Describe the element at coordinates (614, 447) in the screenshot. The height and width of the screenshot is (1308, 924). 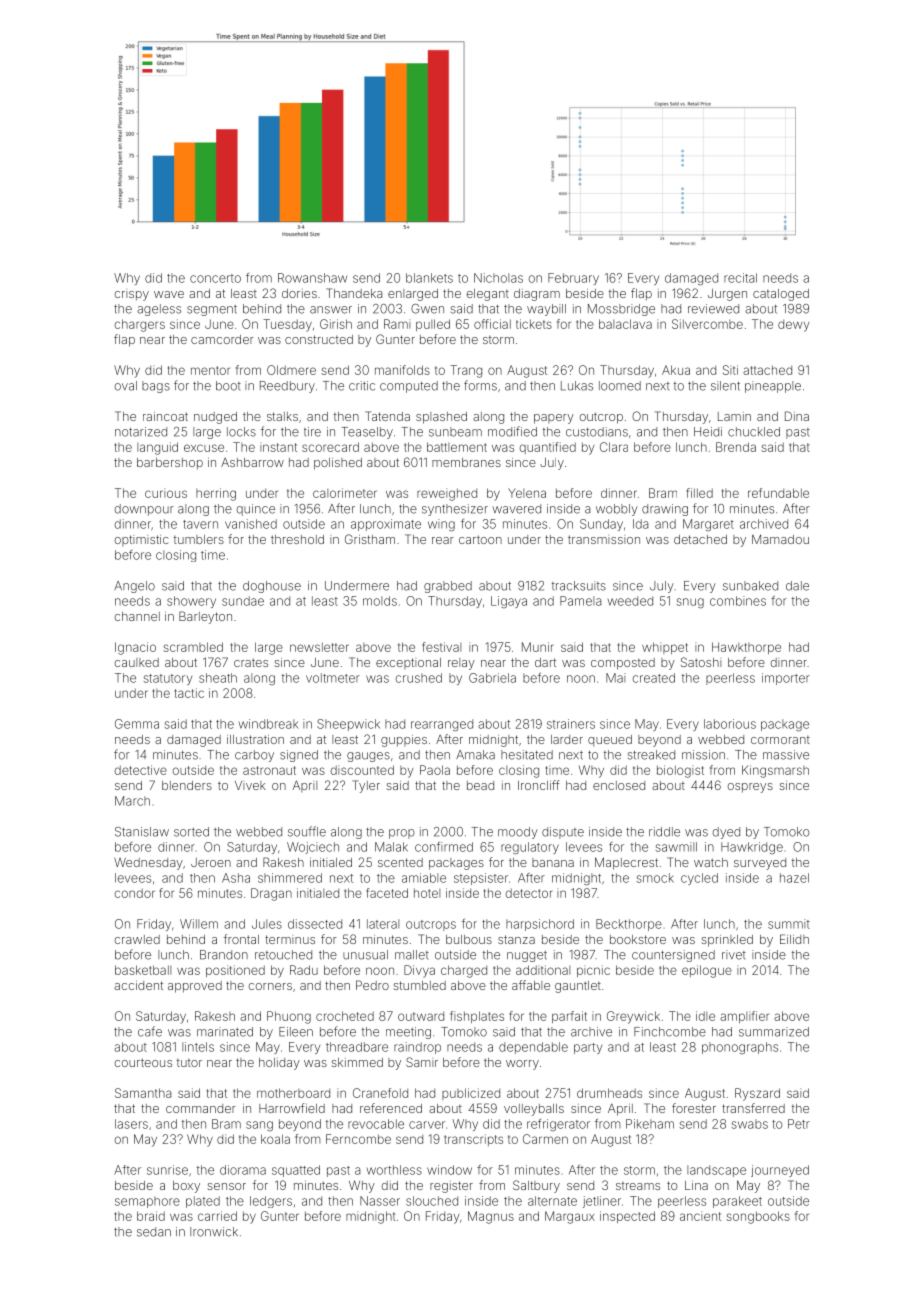
I see `Clara` at that location.
